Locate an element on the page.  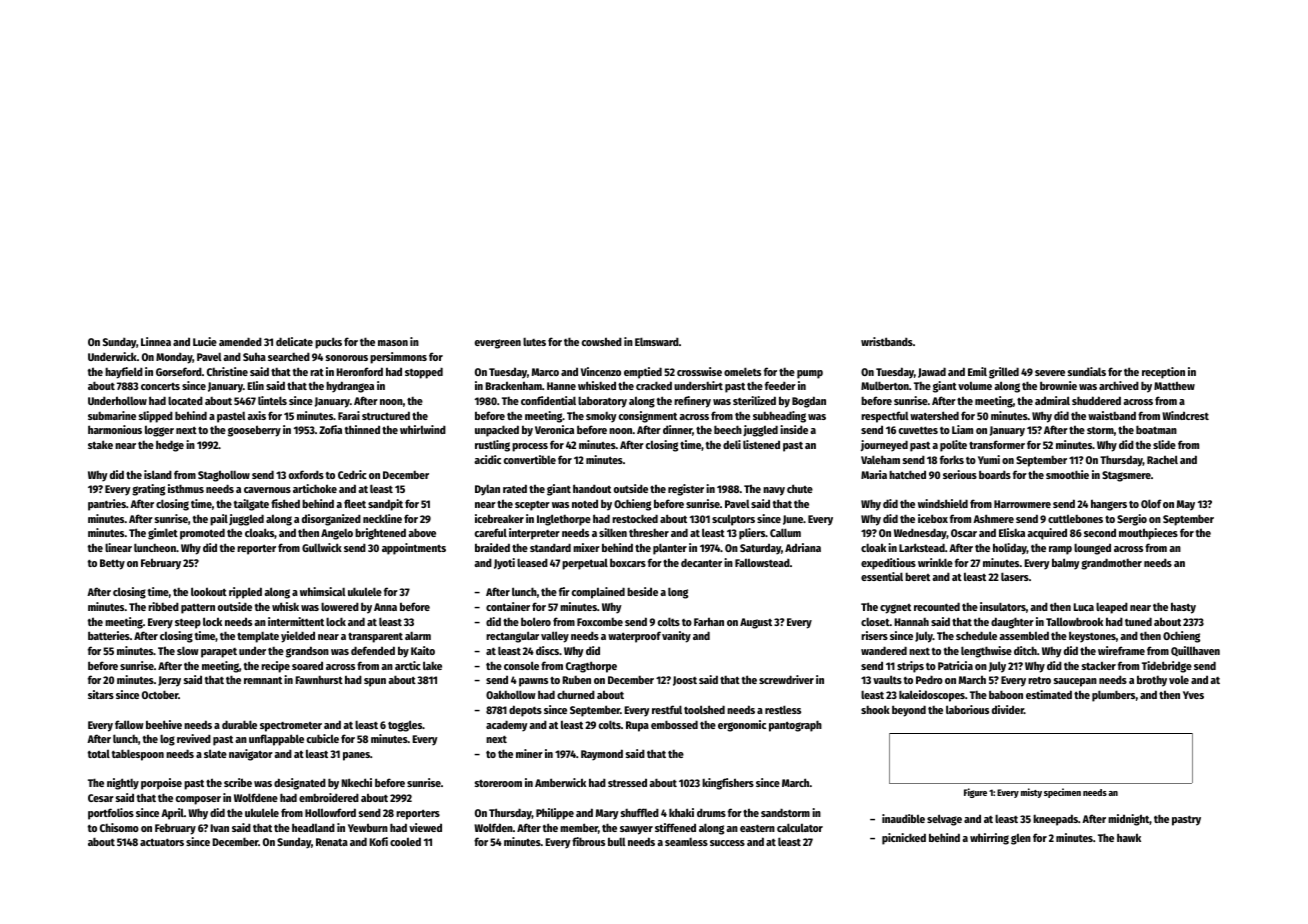
promoted is located at coordinates (202, 534).
